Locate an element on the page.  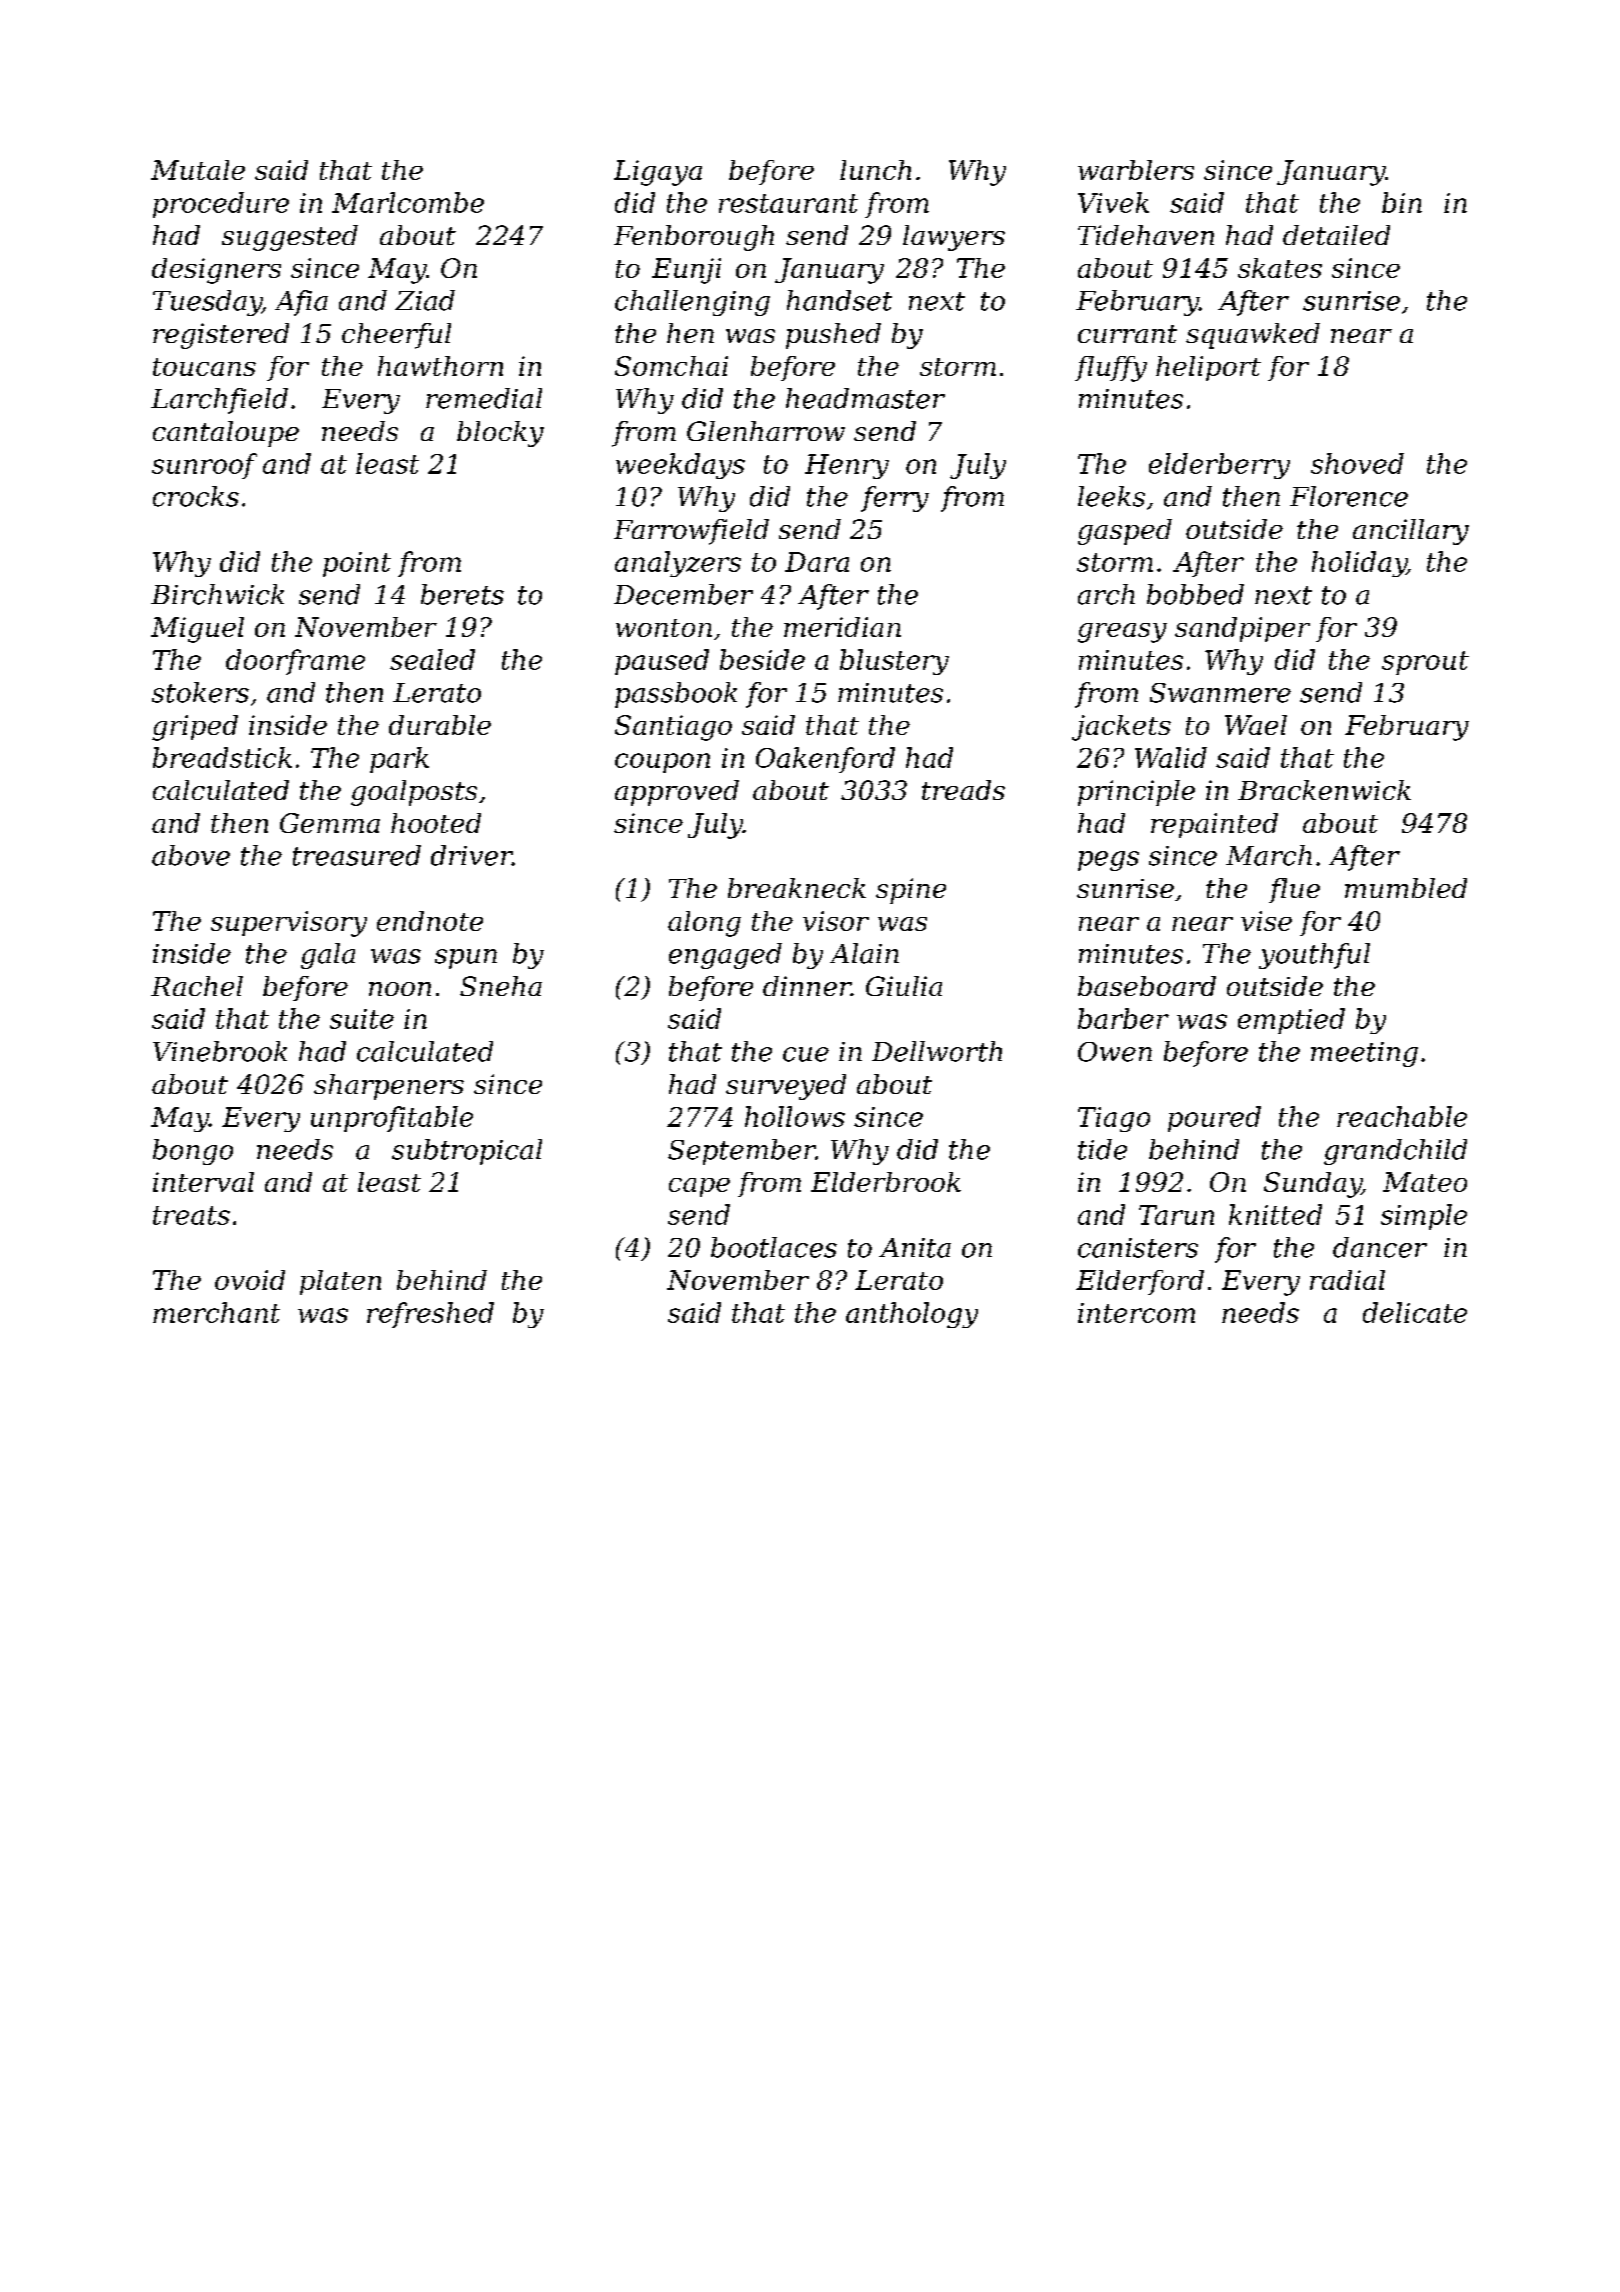
shoved is located at coordinates (1357, 463).
